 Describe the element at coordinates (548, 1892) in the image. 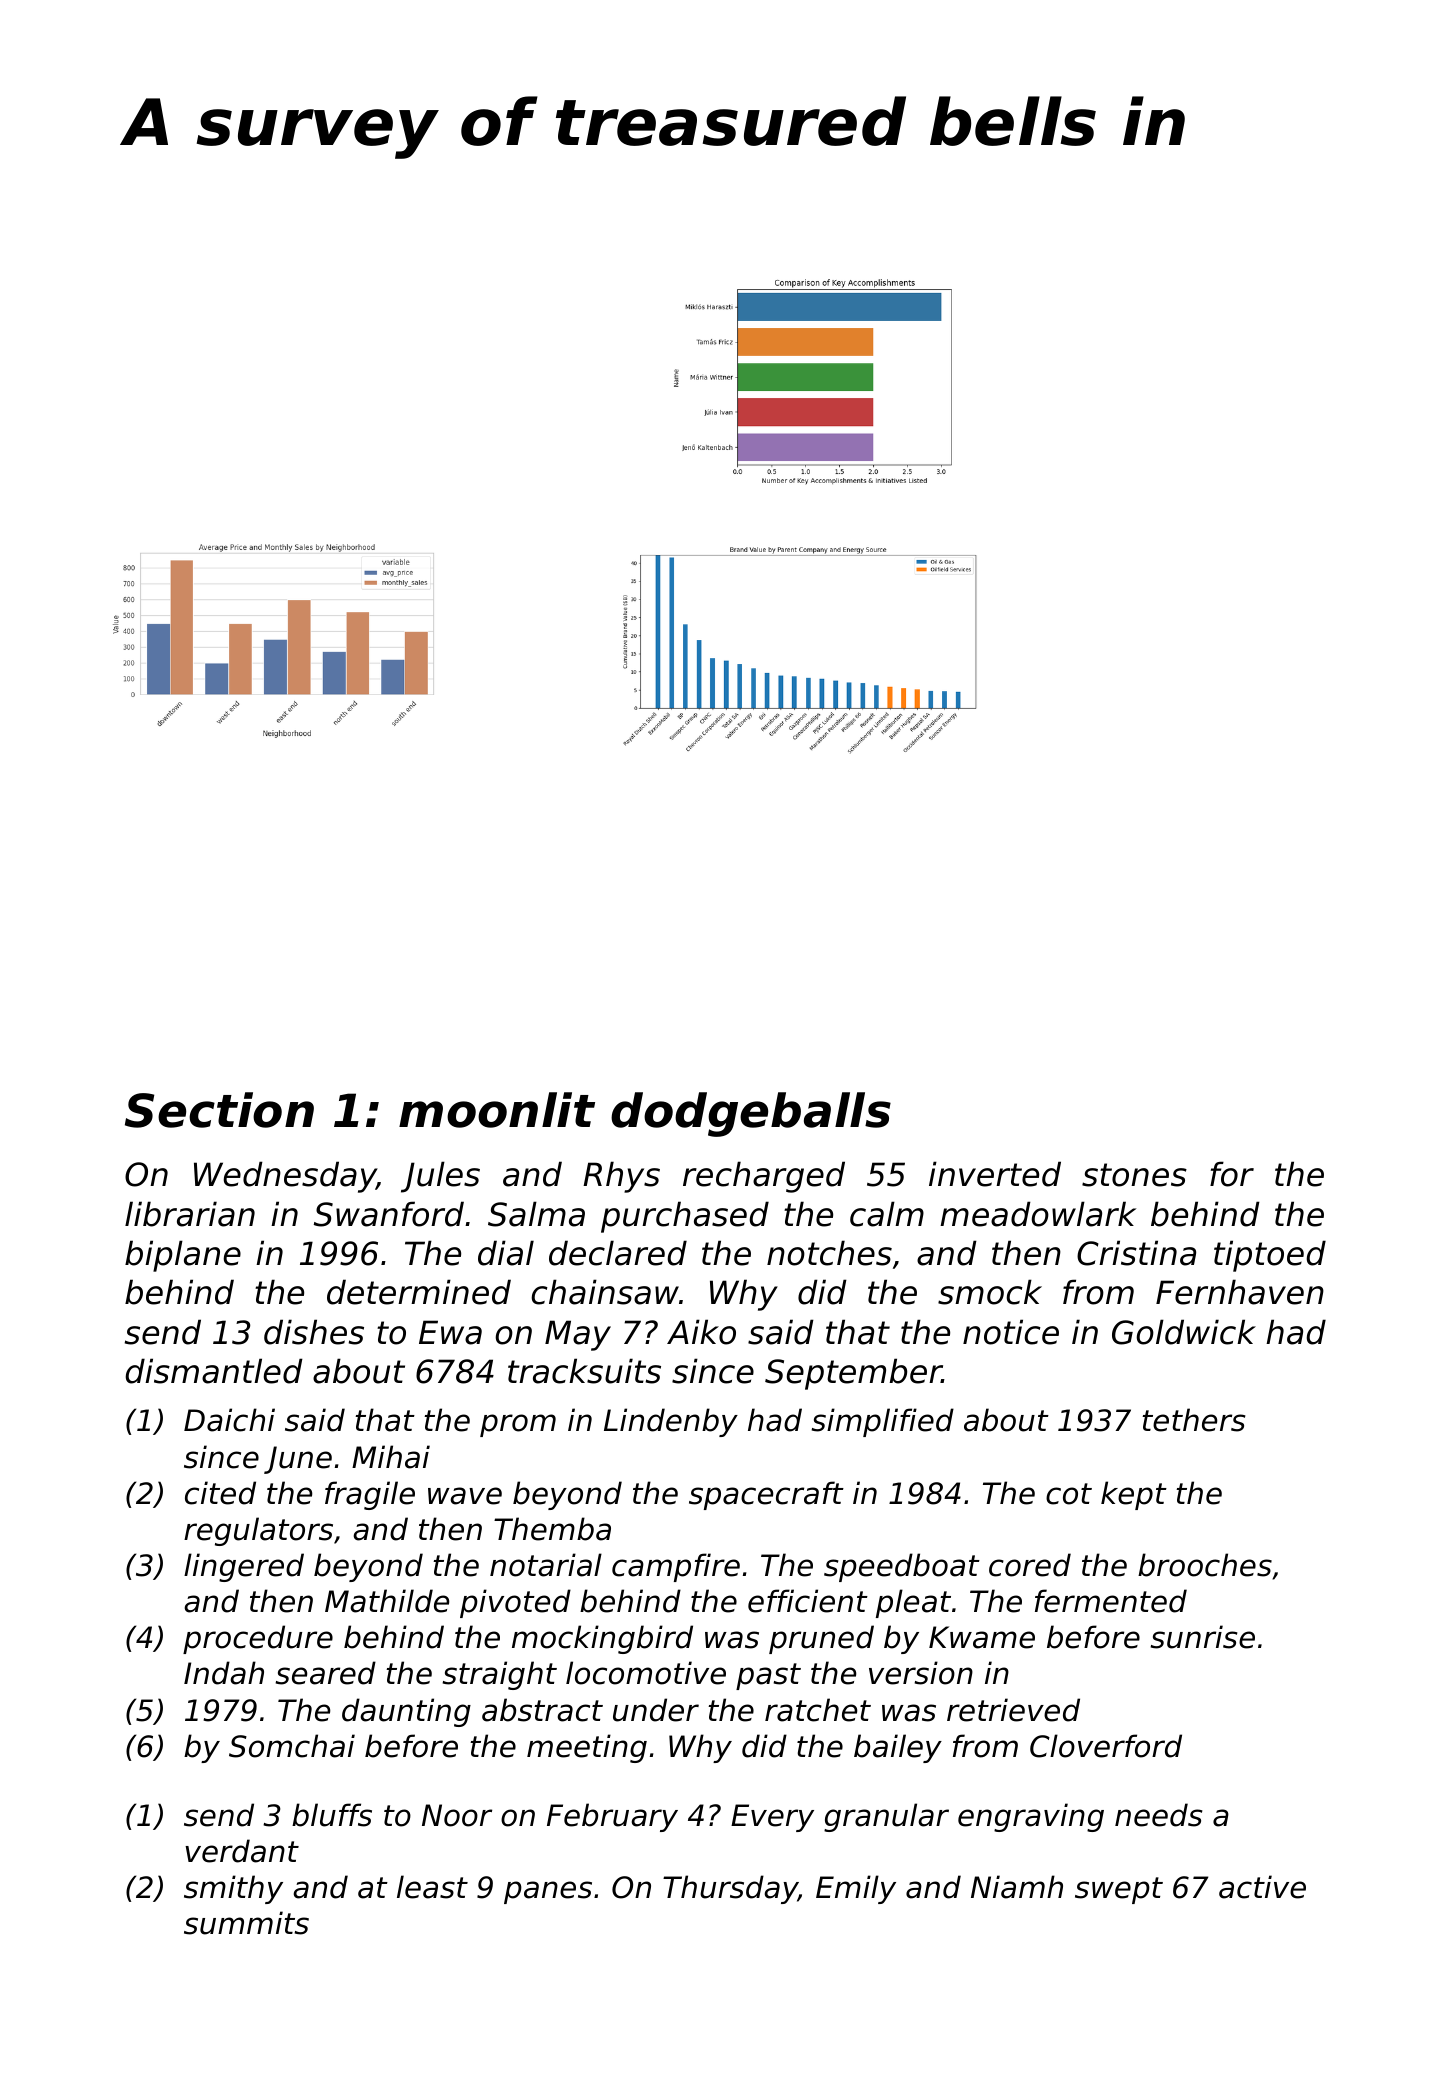

I see `panes` at that location.
